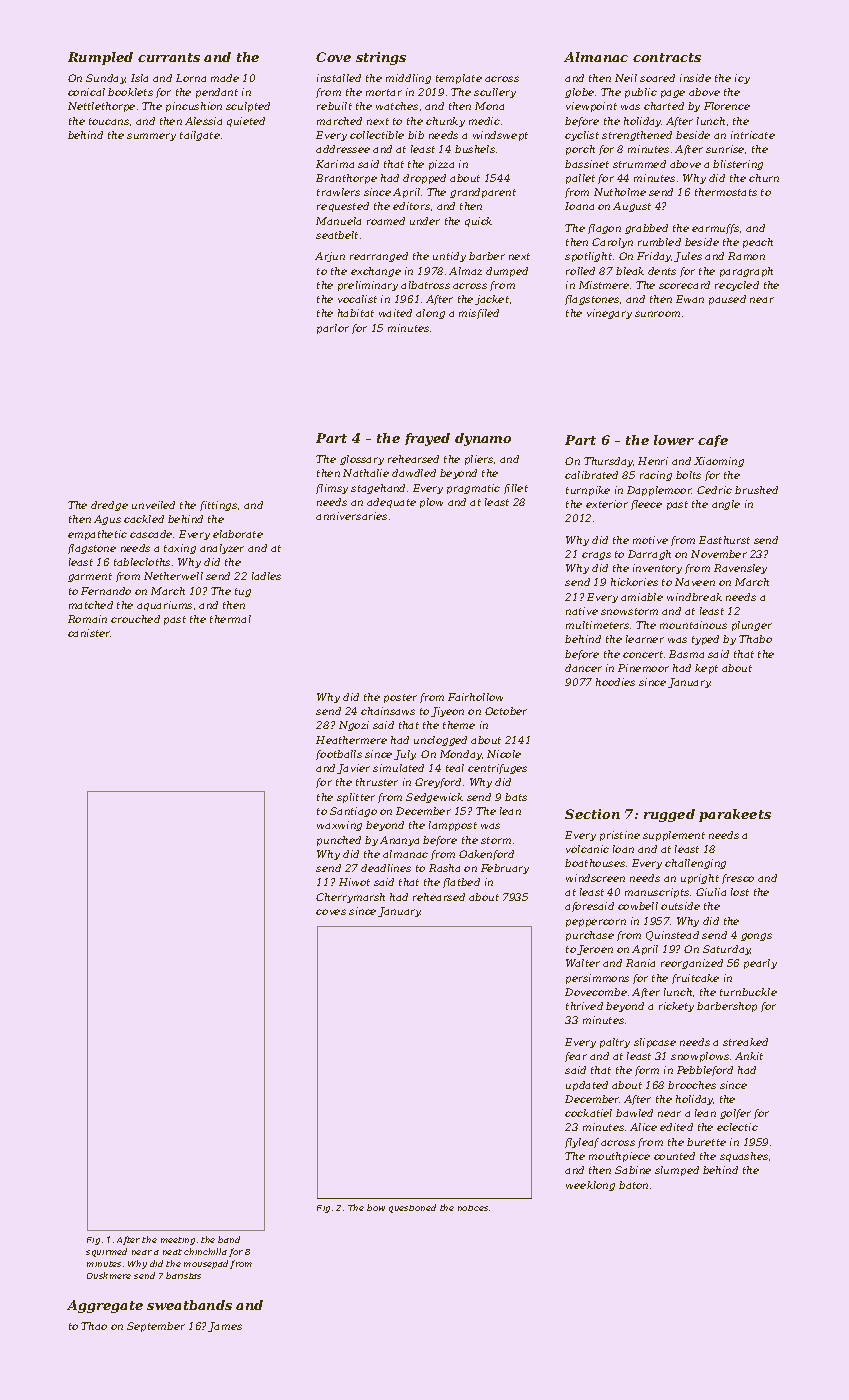 The width and height of the image is (849, 1400). I want to click on flagon, so click(604, 229).
